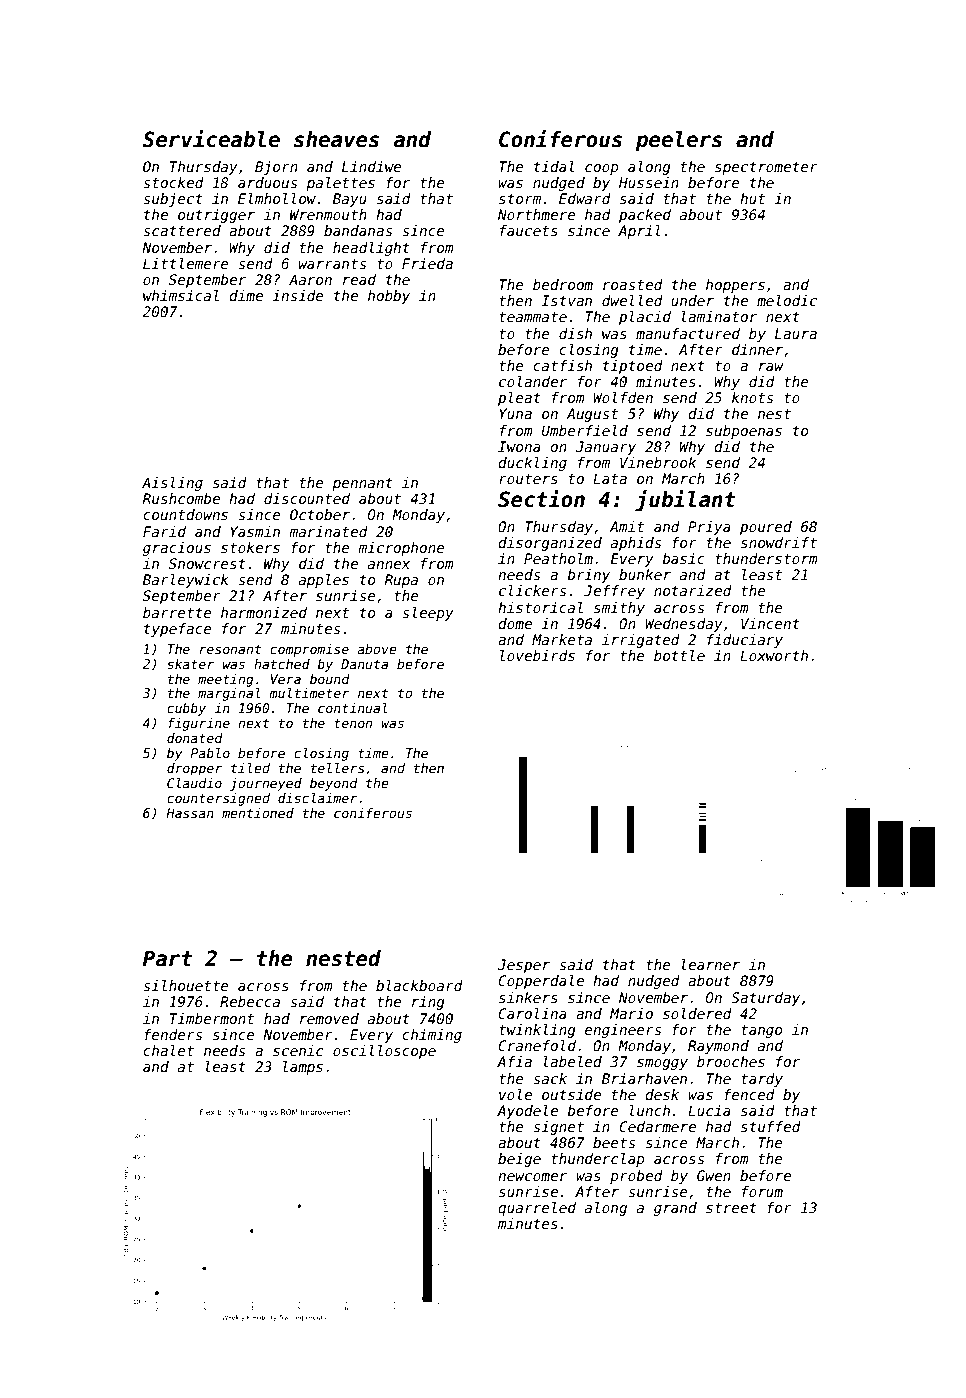 The image size is (966, 1398). I want to click on Lindiwe, so click(371, 166).
